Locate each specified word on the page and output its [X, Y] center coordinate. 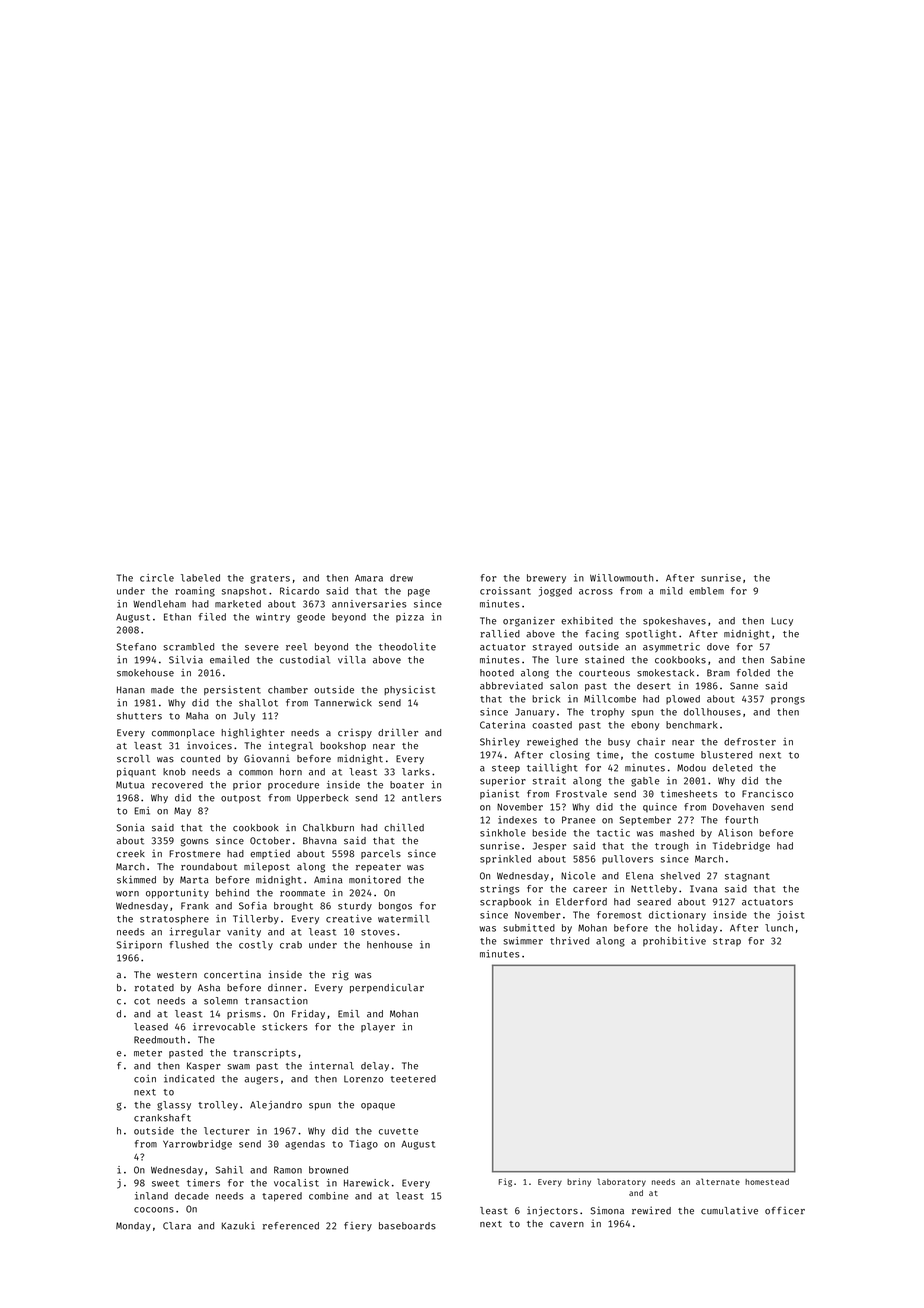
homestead [767, 1182]
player [378, 1028]
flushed [189, 945]
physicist [409, 690]
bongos [395, 907]
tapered [282, 1197]
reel [296, 647]
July [244, 717]
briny [579, 1182]
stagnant [747, 877]
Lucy [782, 622]
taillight [552, 769]
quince [660, 807]
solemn [221, 1001]
